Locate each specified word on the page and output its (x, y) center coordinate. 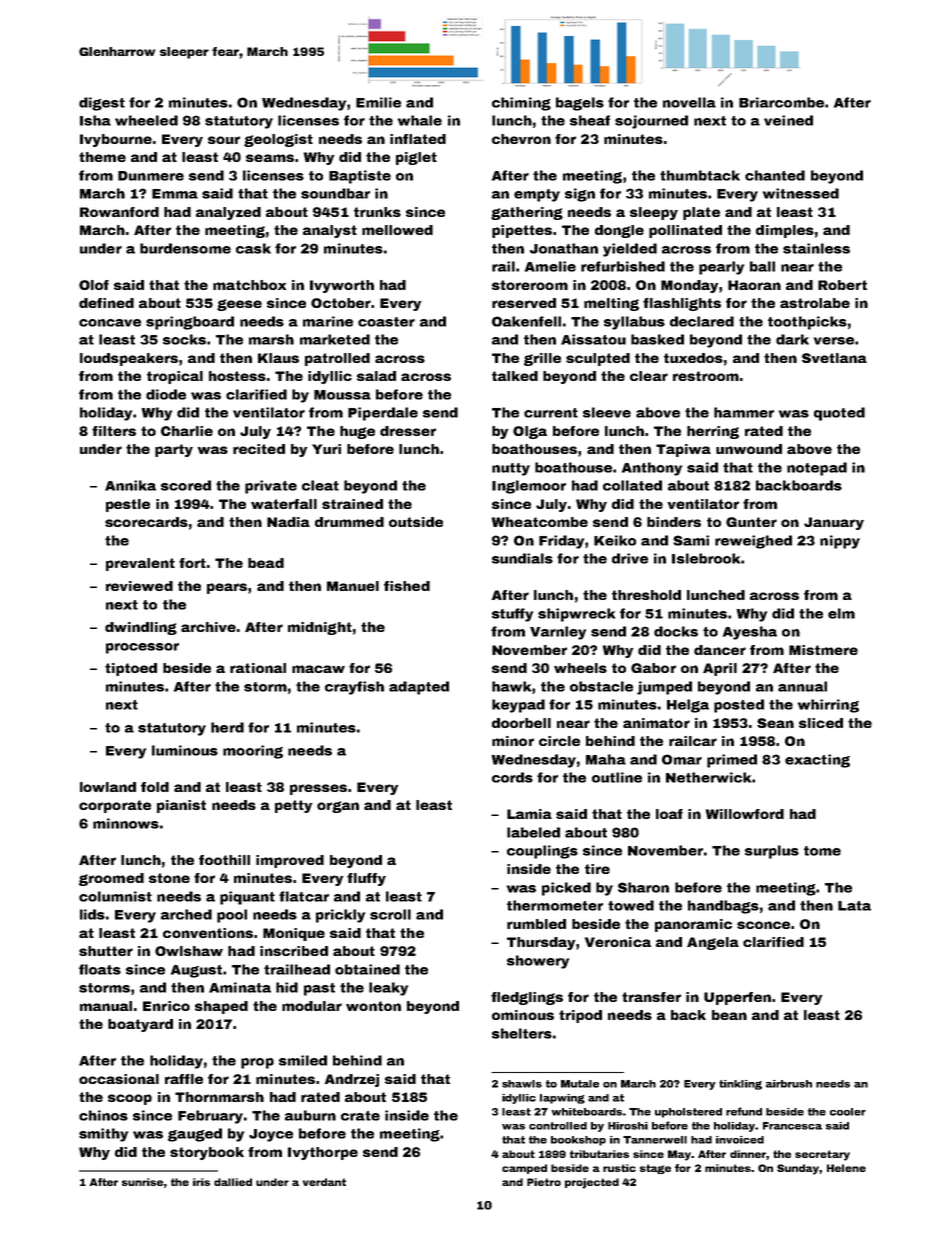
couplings (542, 852)
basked (657, 339)
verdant (324, 1182)
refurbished (623, 266)
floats (100, 969)
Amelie (550, 266)
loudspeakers (129, 359)
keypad (518, 706)
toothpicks (807, 323)
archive (208, 627)
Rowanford (119, 212)
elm (841, 613)
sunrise (142, 1182)
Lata (854, 906)
